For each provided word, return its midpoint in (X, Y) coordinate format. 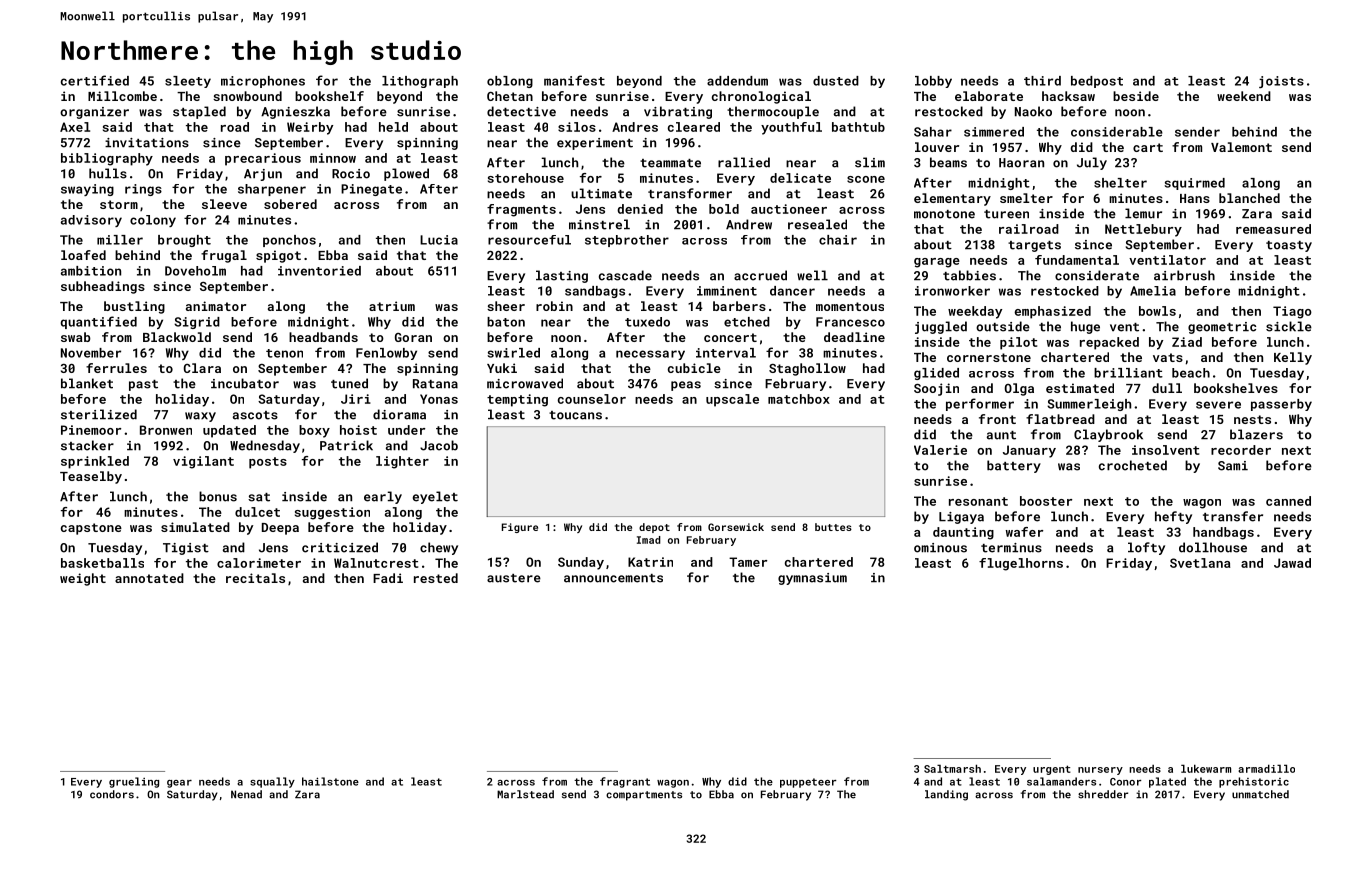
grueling (134, 782)
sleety (188, 82)
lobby (933, 82)
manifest (574, 80)
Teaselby (91, 477)
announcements (613, 578)
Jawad (1292, 563)
